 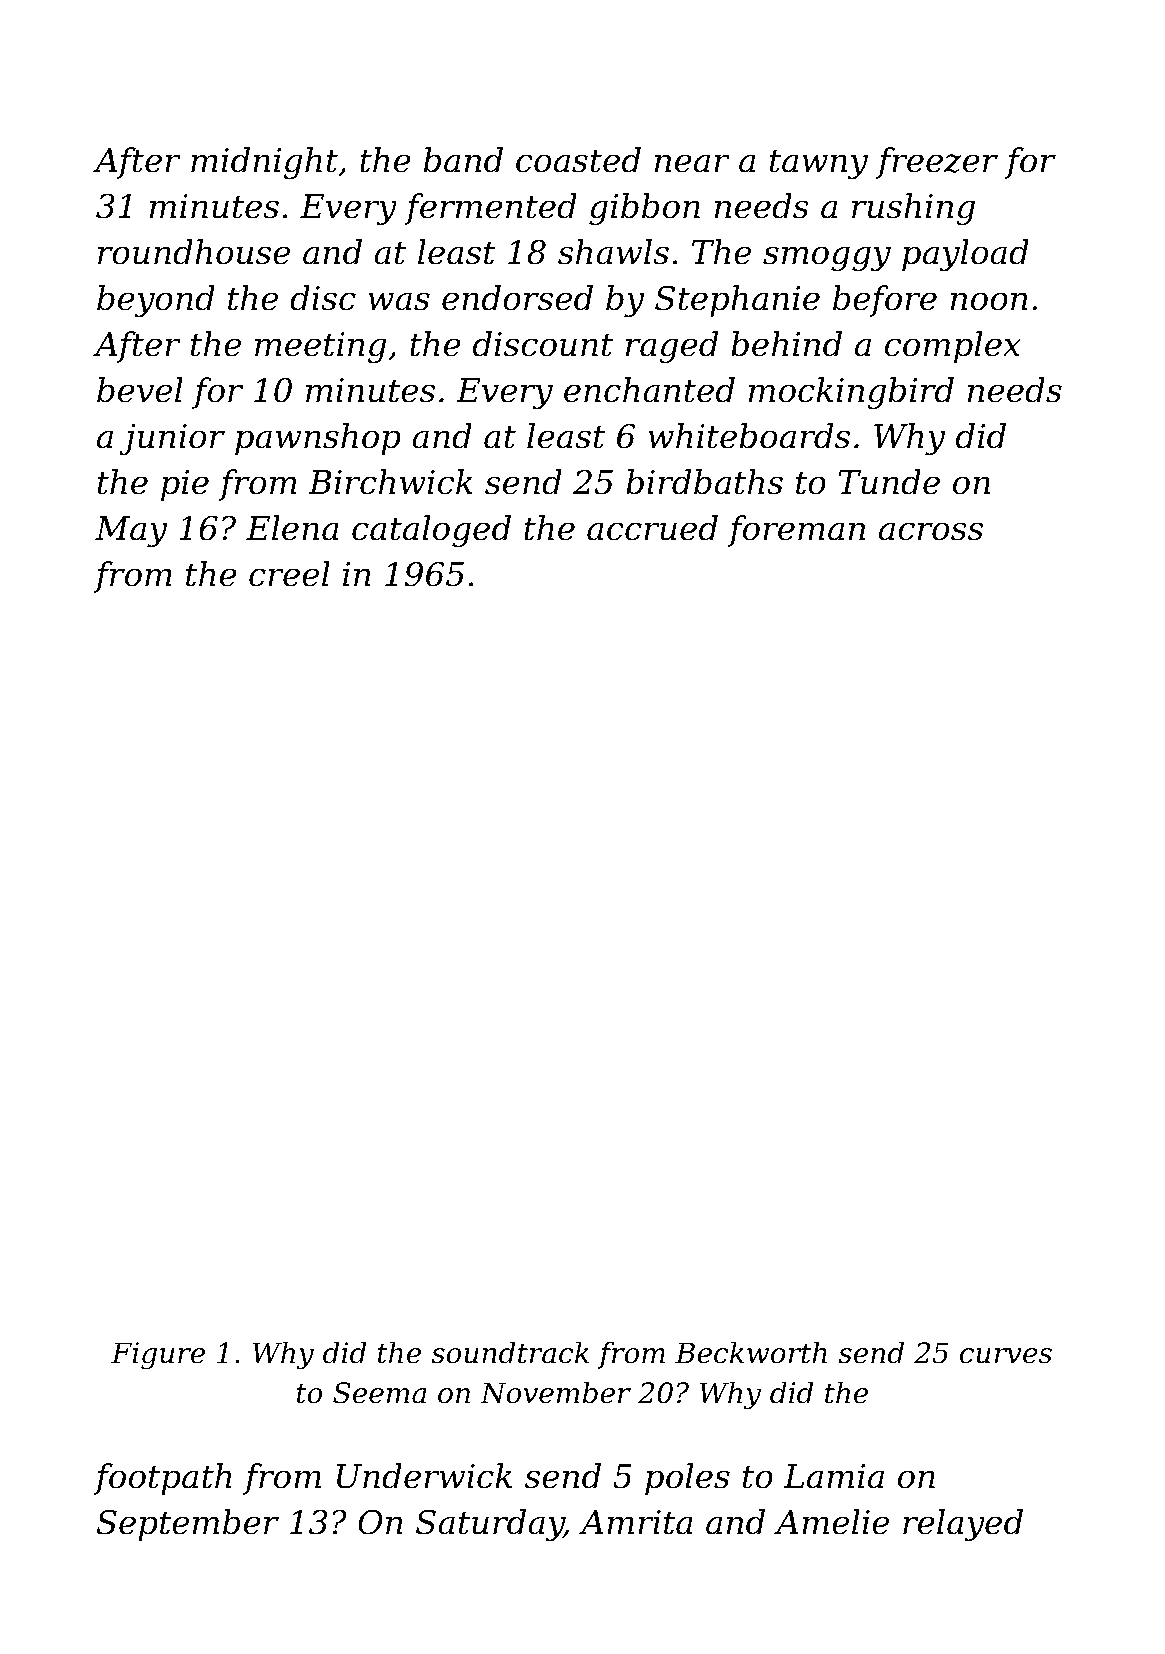 What do you see at coordinates (131, 531) in the screenshot?
I see `May` at bounding box center [131, 531].
